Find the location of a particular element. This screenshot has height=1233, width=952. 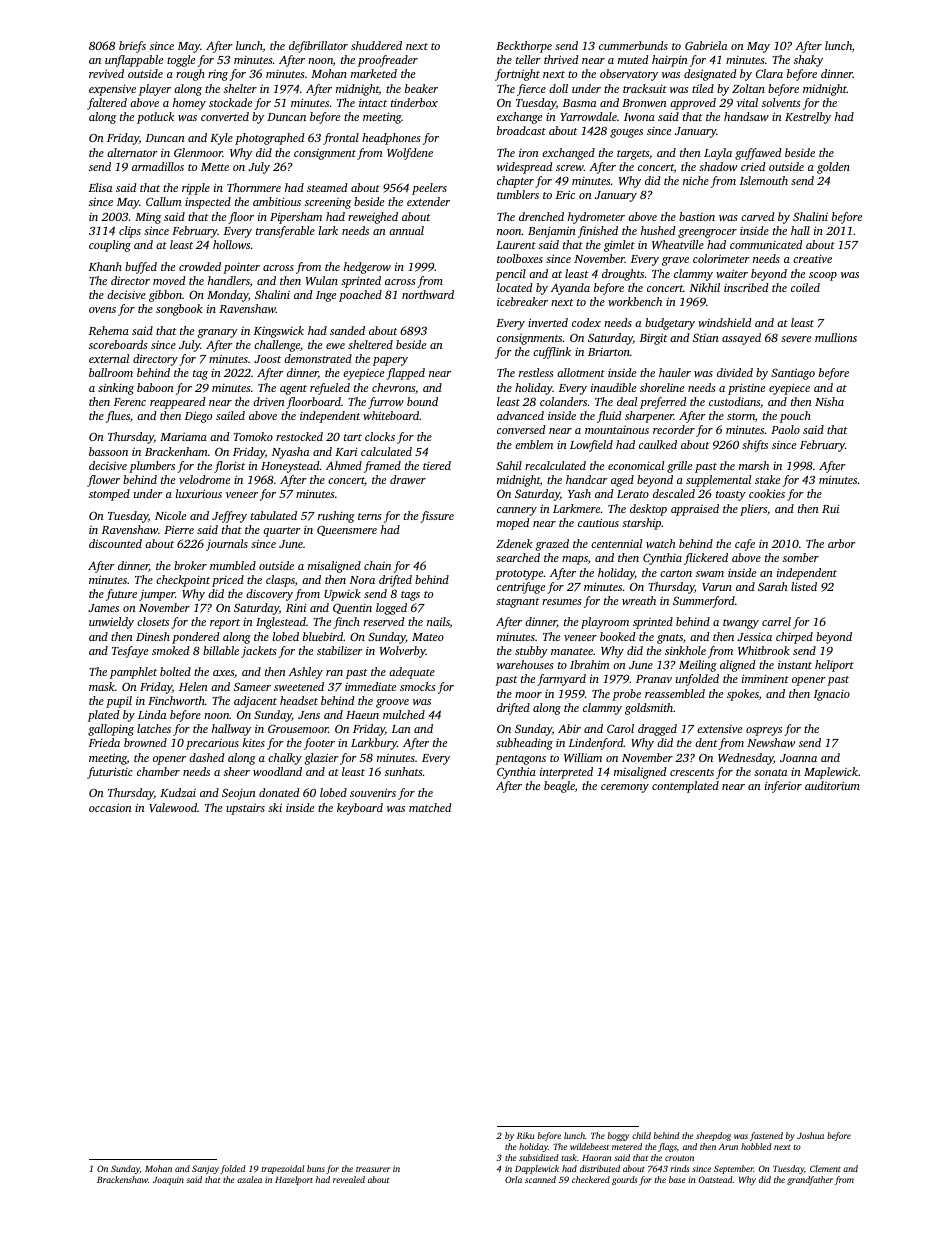

shaky is located at coordinates (808, 61).
